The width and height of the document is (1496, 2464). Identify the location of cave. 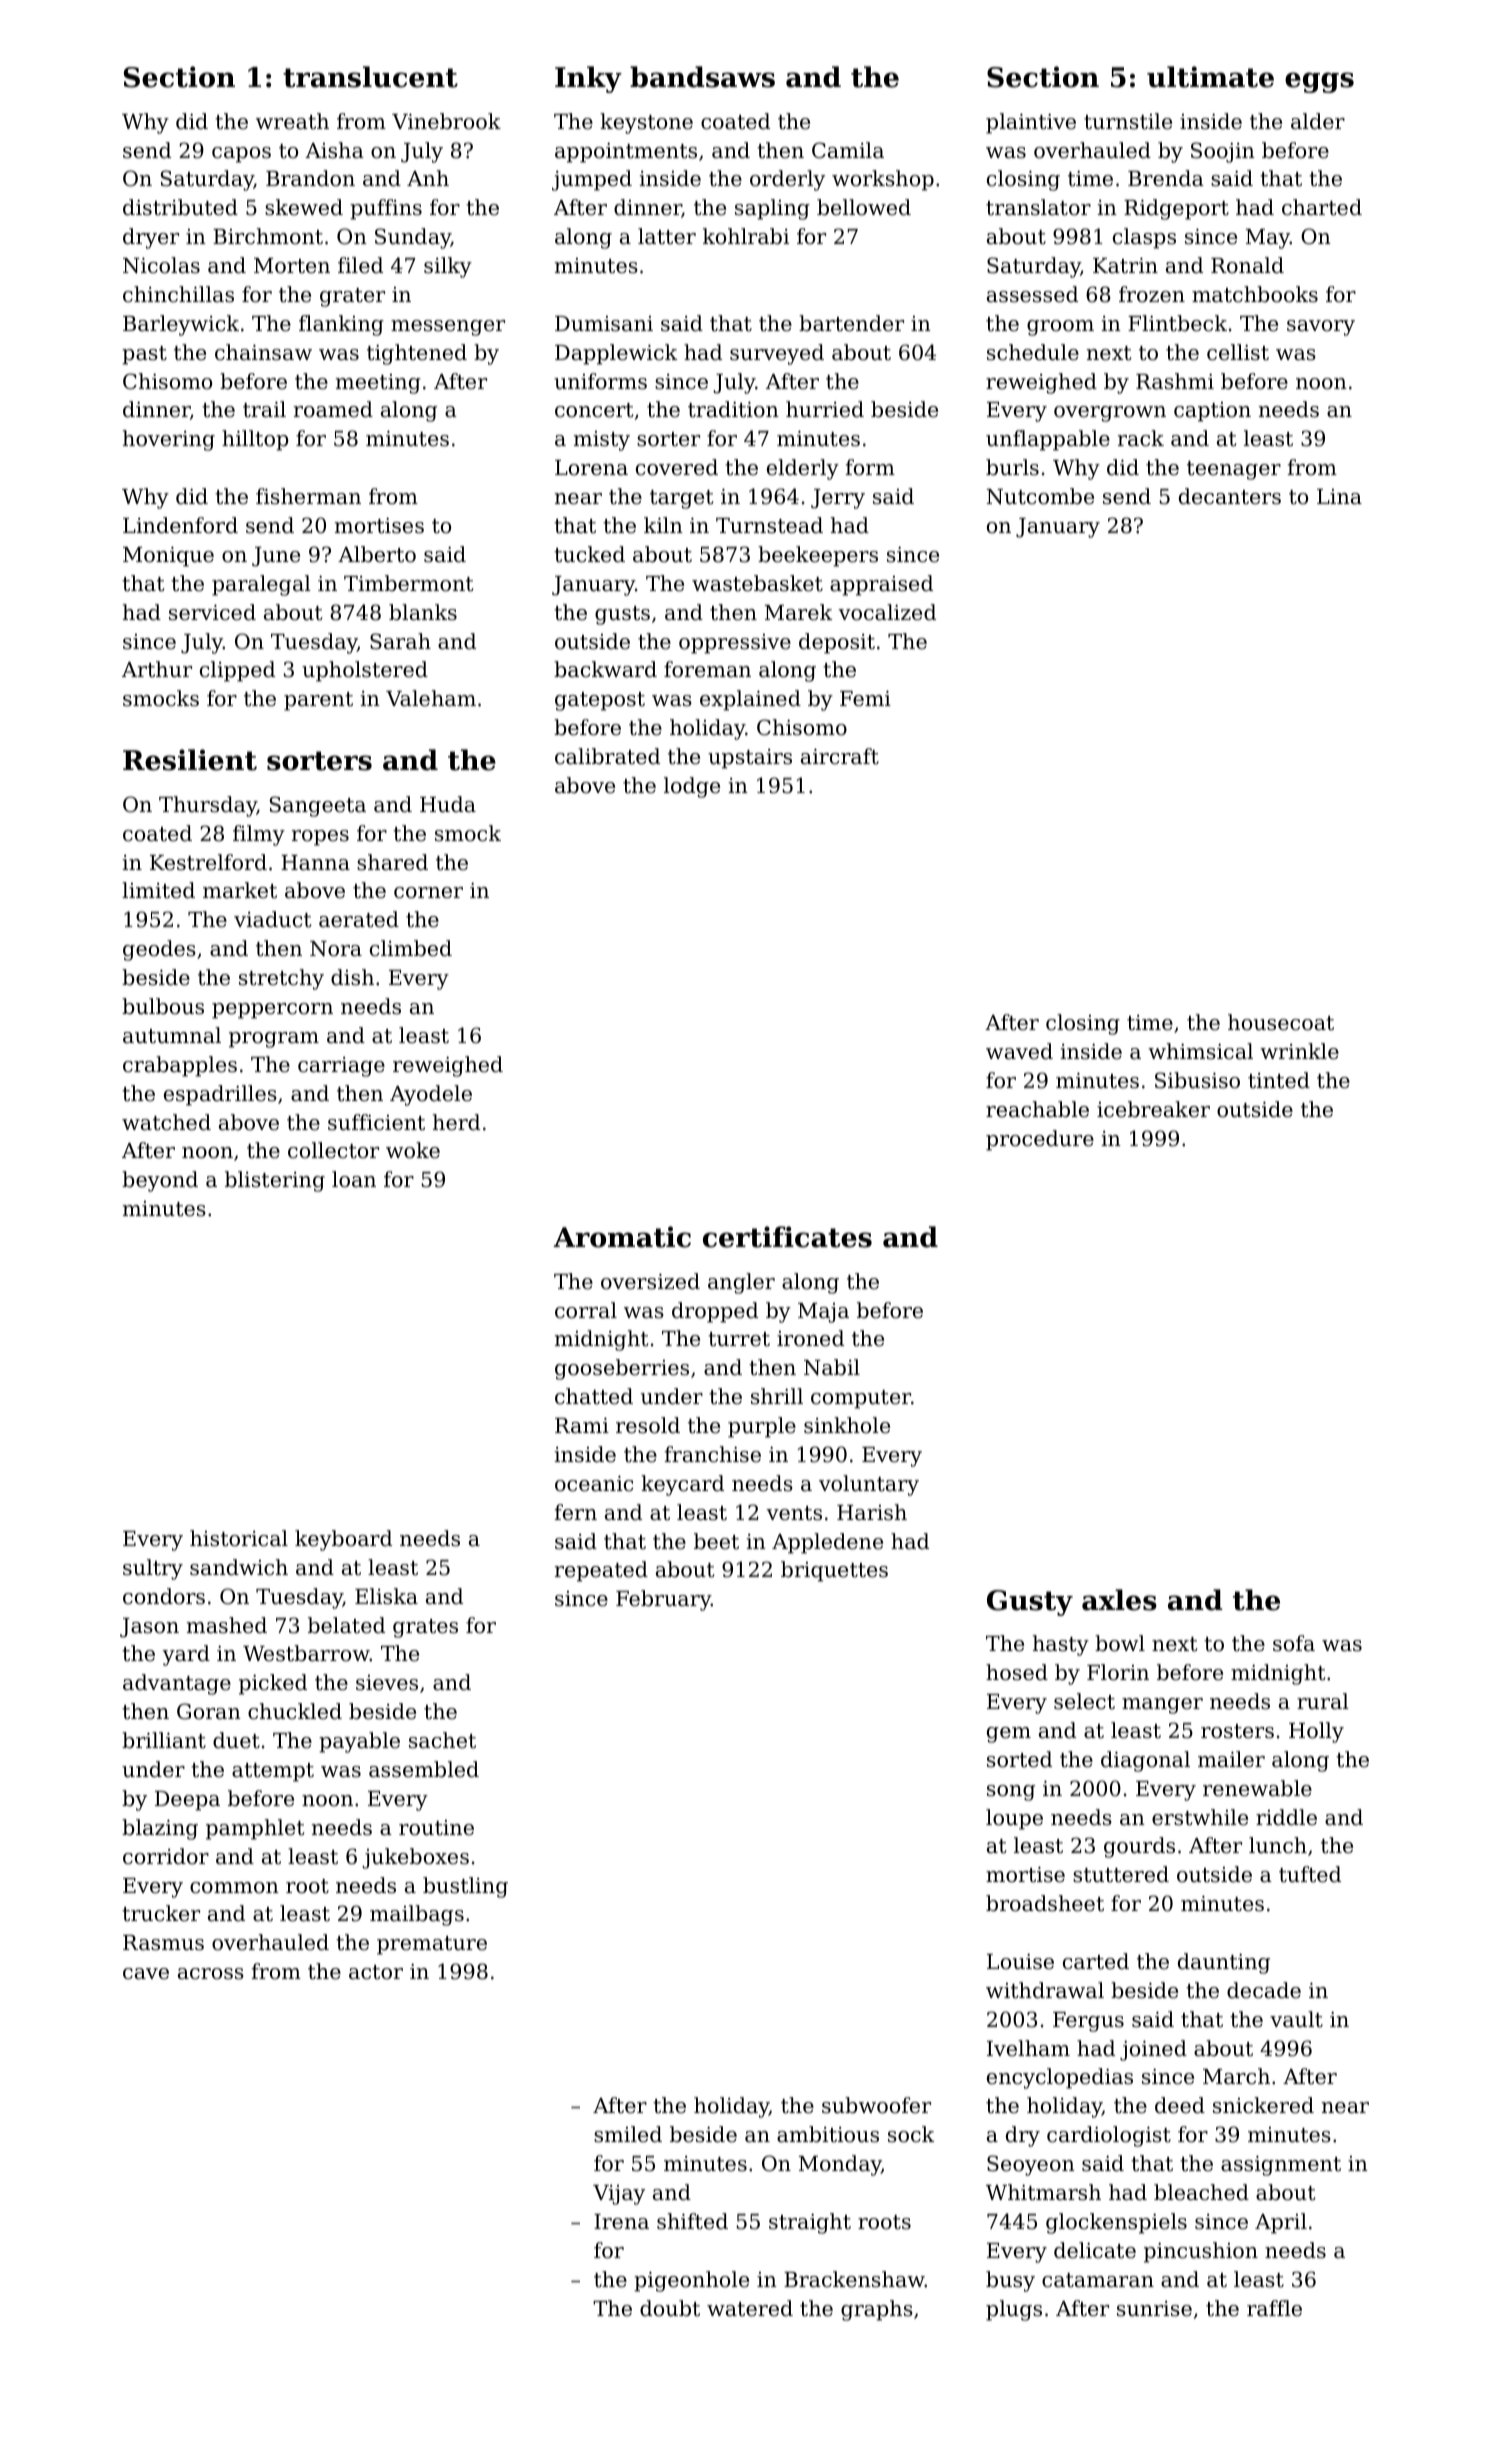
(146, 1974).
